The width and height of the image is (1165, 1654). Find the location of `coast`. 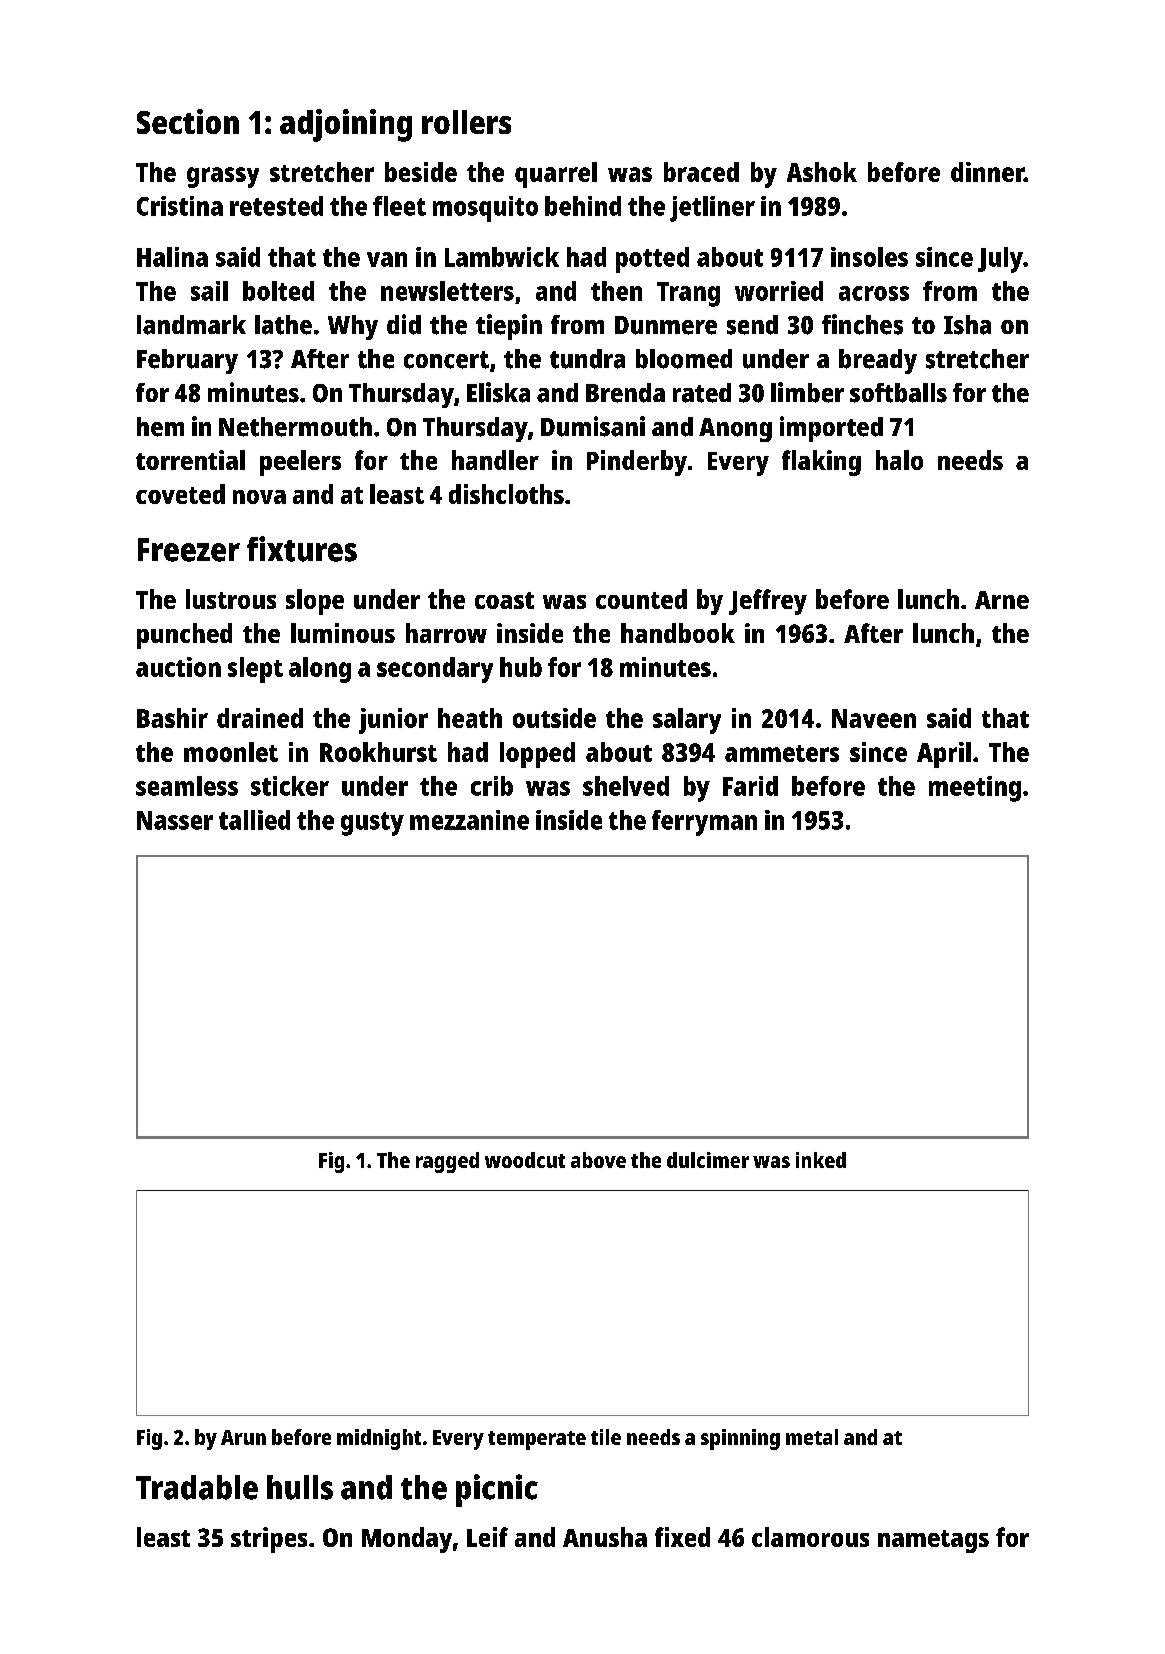

coast is located at coordinates (504, 600).
